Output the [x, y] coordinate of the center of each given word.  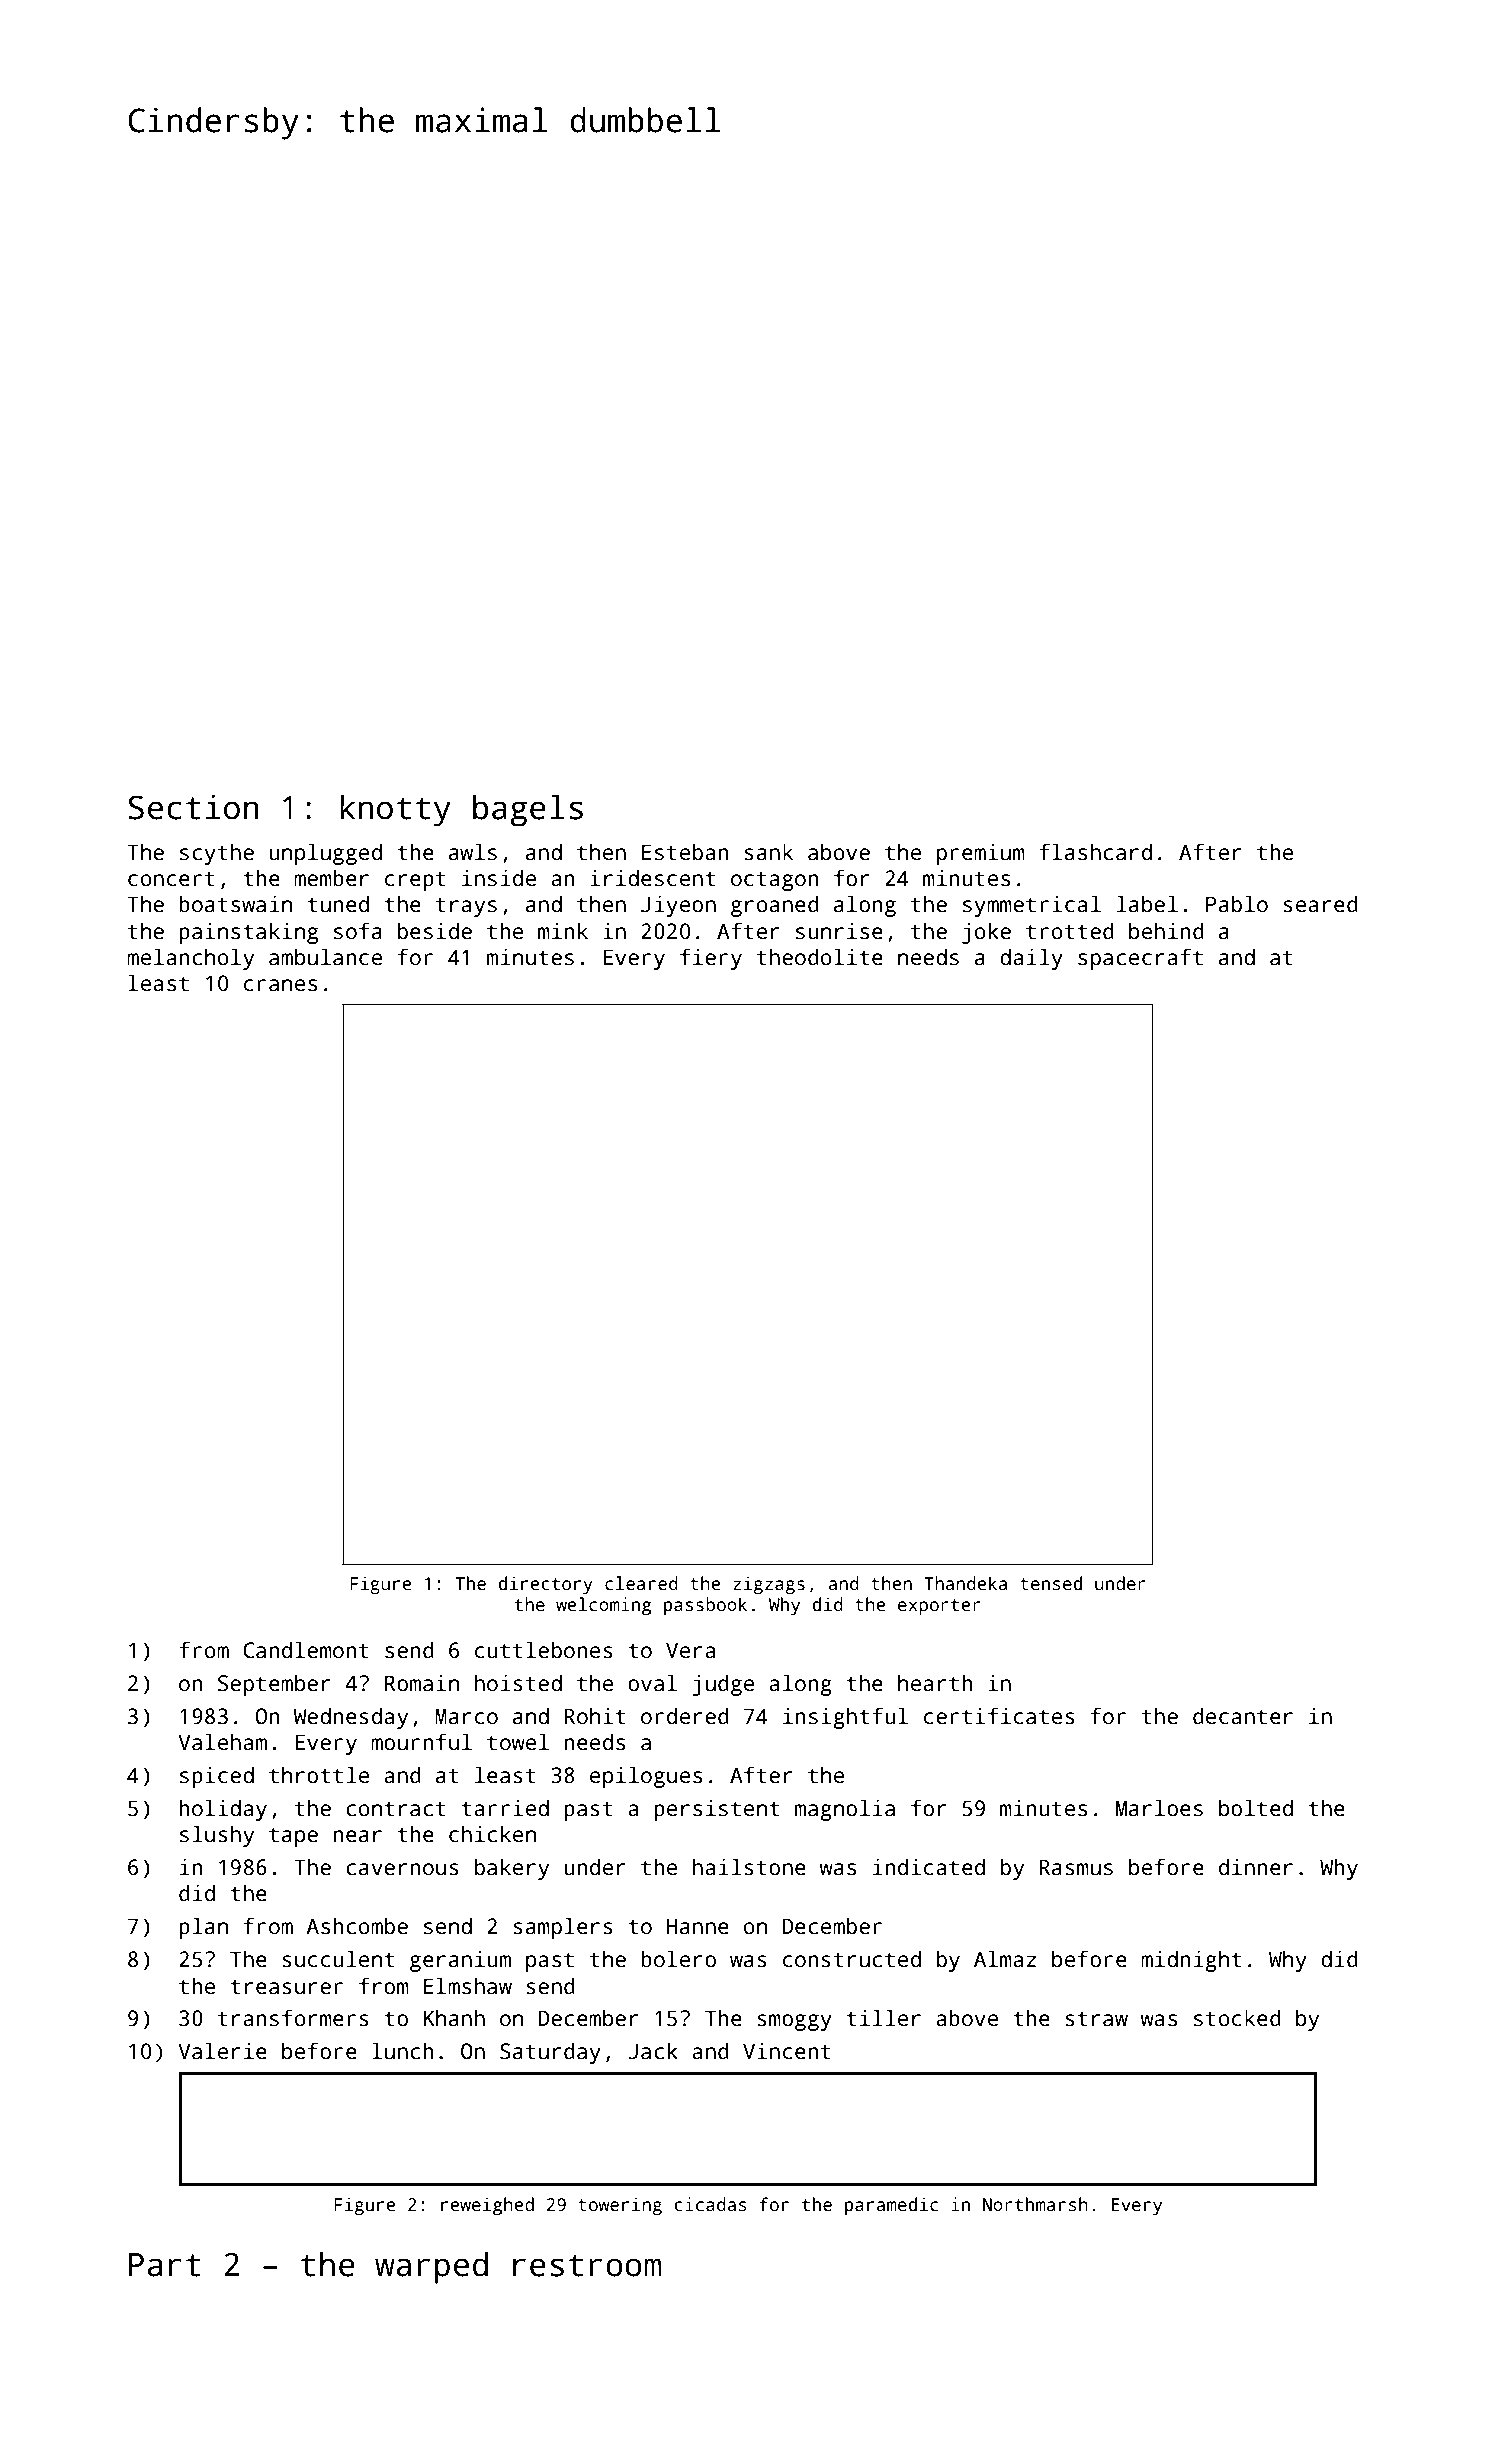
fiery [711, 959]
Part [165, 2265]
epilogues [646, 1777]
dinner [1256, 1867]
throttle [319, 1775]
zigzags [769, 1585]
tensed [1051, 1583]
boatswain [235, 904]
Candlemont [306, 1650]
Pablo [1237, 904]
